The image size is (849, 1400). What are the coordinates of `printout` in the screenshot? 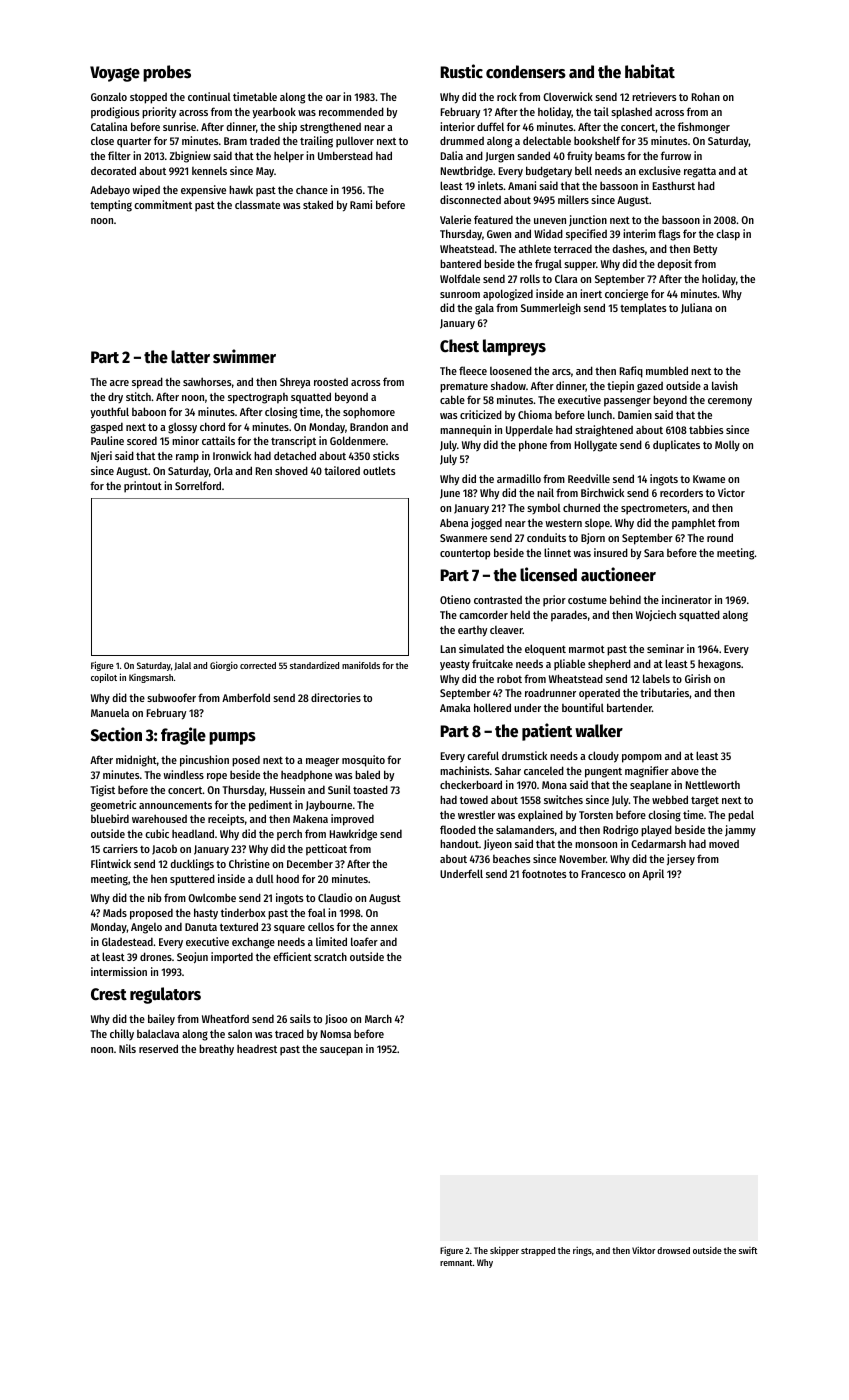 It's located at (143, 487).
